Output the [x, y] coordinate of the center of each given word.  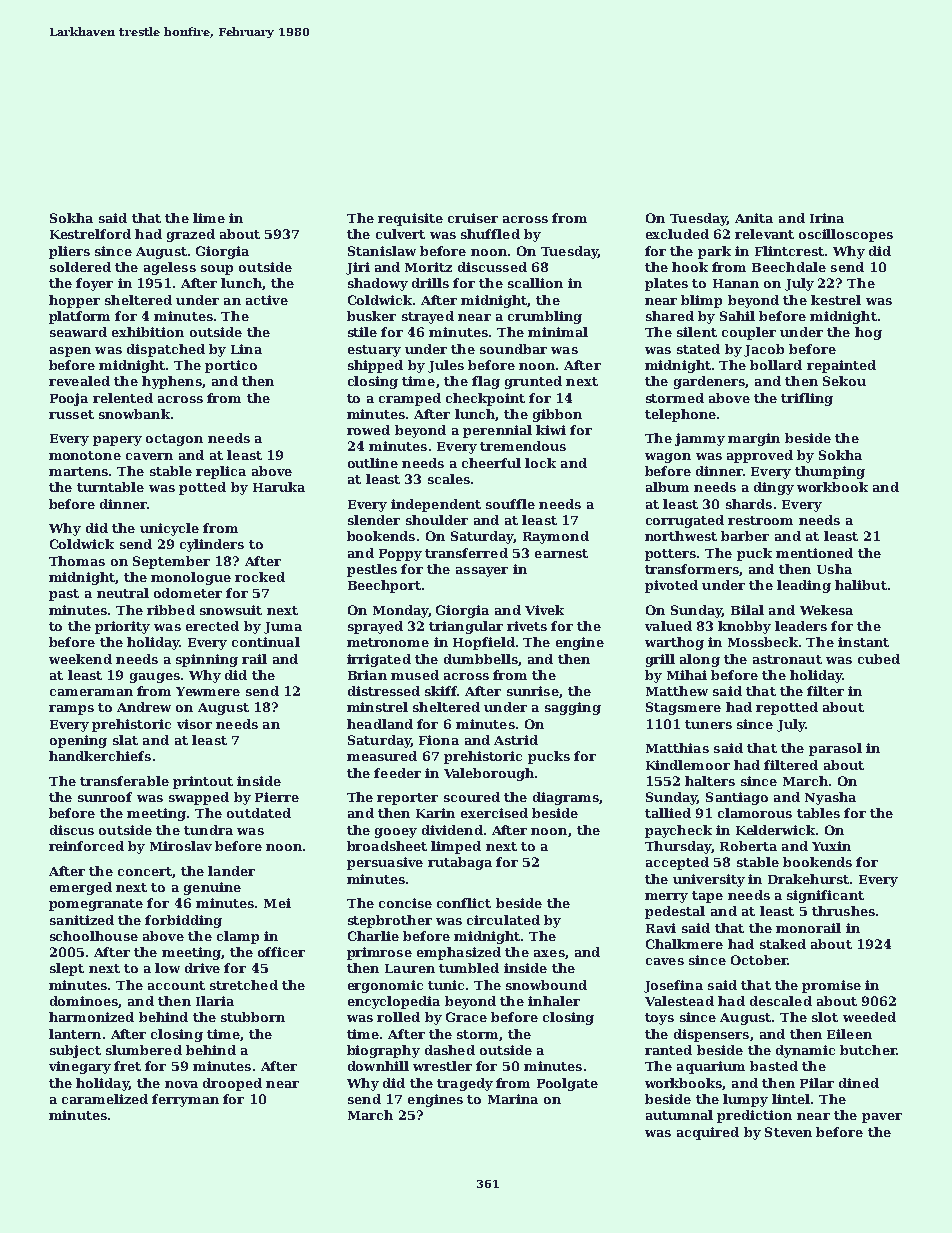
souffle [510, 504]
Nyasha [830, 798]
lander [231, 871]
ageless [170, 268]
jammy [700, 439]
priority [122, 627]
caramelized [105, 1099]
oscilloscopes [846, 235]
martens [78, 471]
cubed [879, 659]
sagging [573, 708]
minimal [558, 332]
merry [666, 898]
